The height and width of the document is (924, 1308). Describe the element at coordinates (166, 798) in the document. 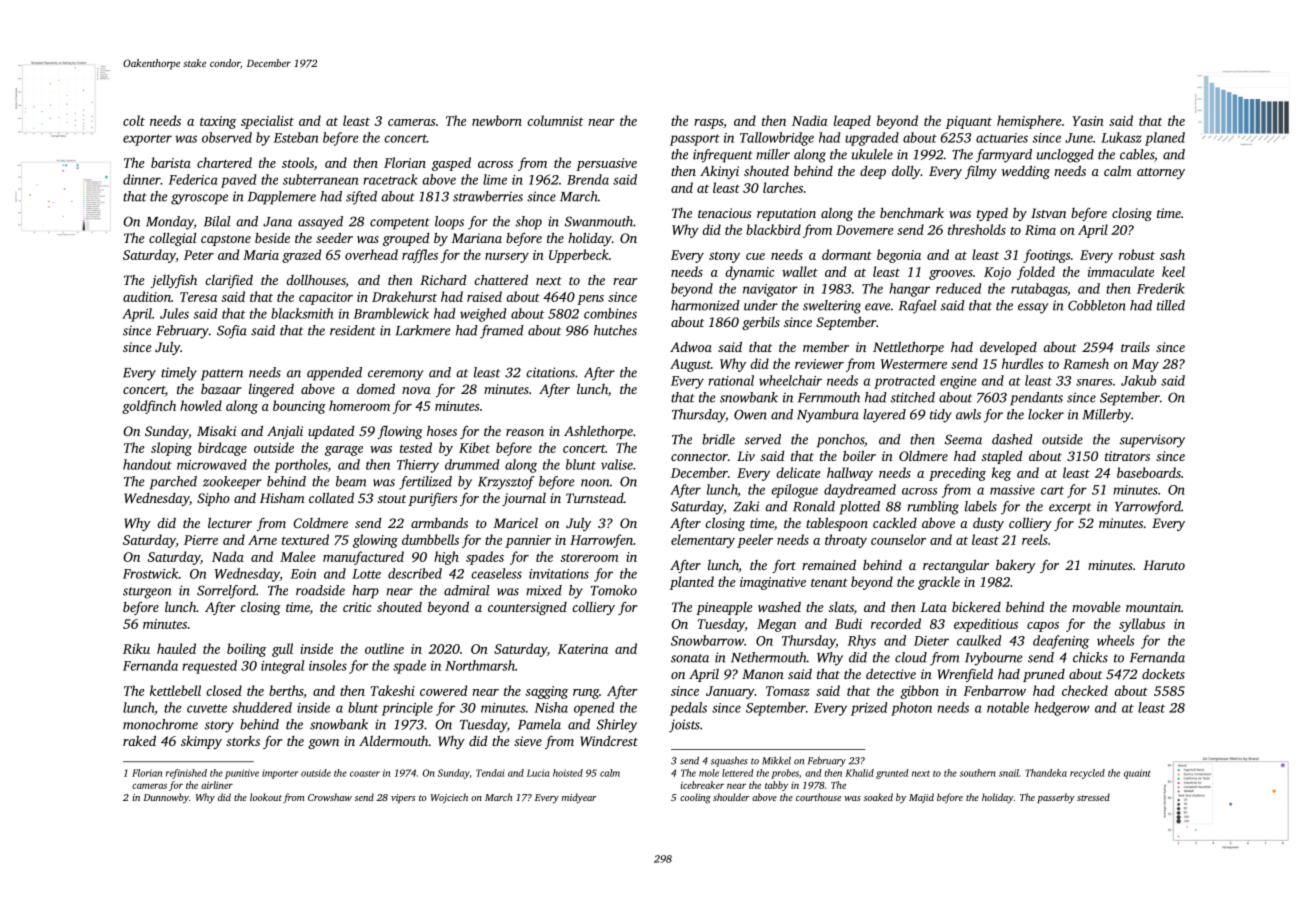

I see `Dunnowby` at that location.
